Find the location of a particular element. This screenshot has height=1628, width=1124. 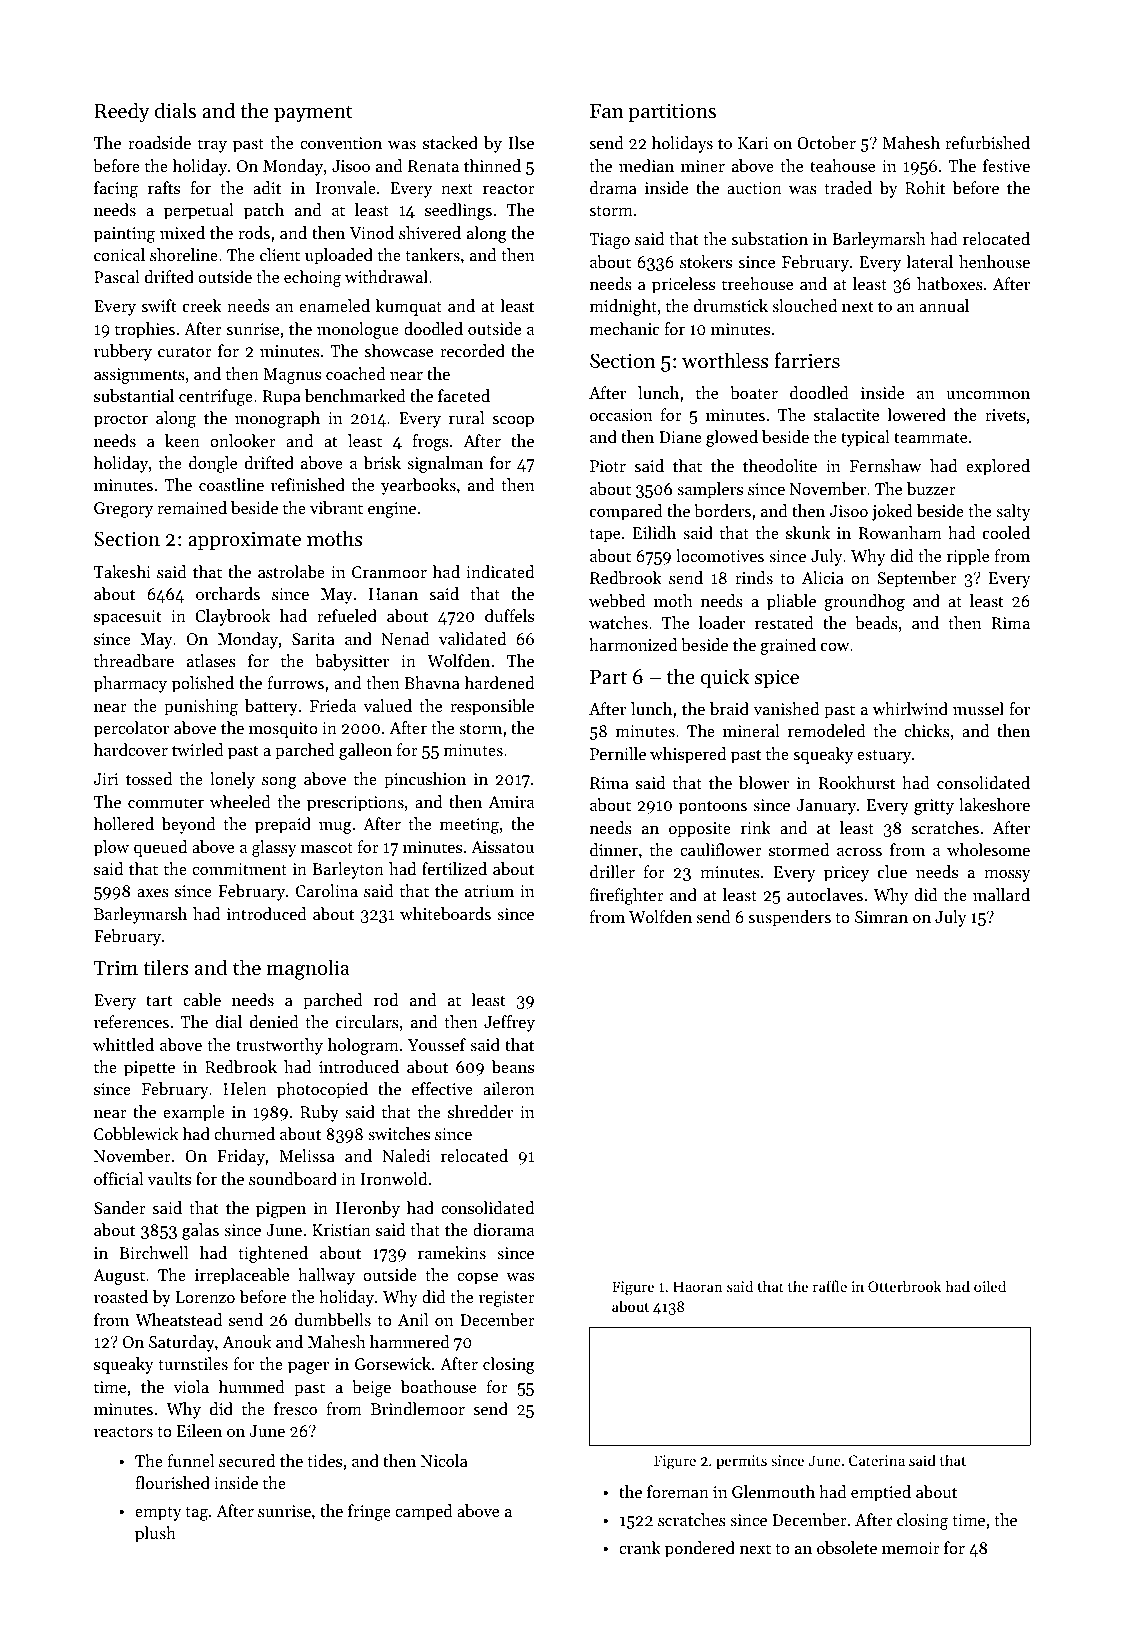

pondered is located at coordinates (700, 1549).
